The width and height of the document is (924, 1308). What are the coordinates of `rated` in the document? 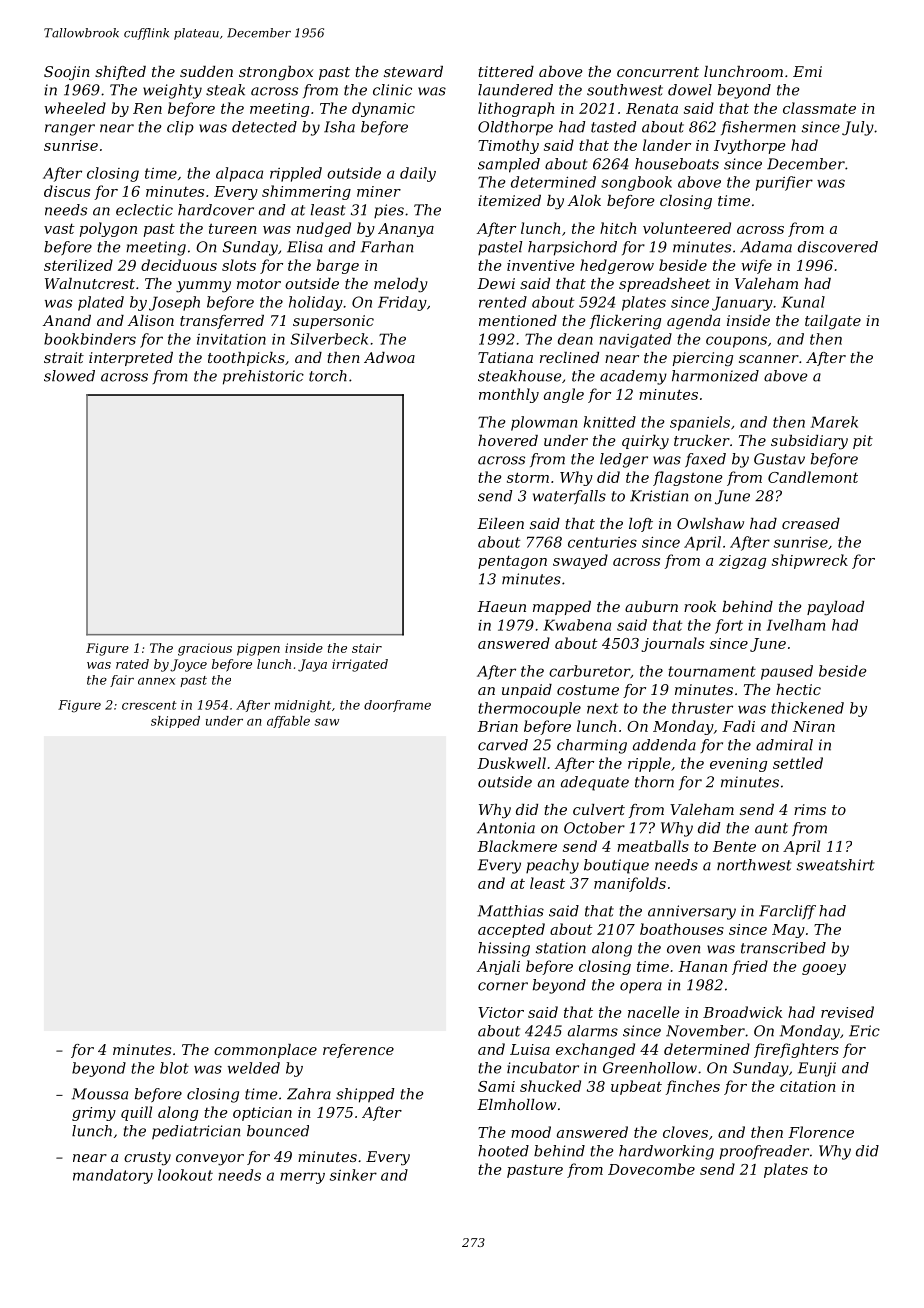 It's located at (132, 664).
